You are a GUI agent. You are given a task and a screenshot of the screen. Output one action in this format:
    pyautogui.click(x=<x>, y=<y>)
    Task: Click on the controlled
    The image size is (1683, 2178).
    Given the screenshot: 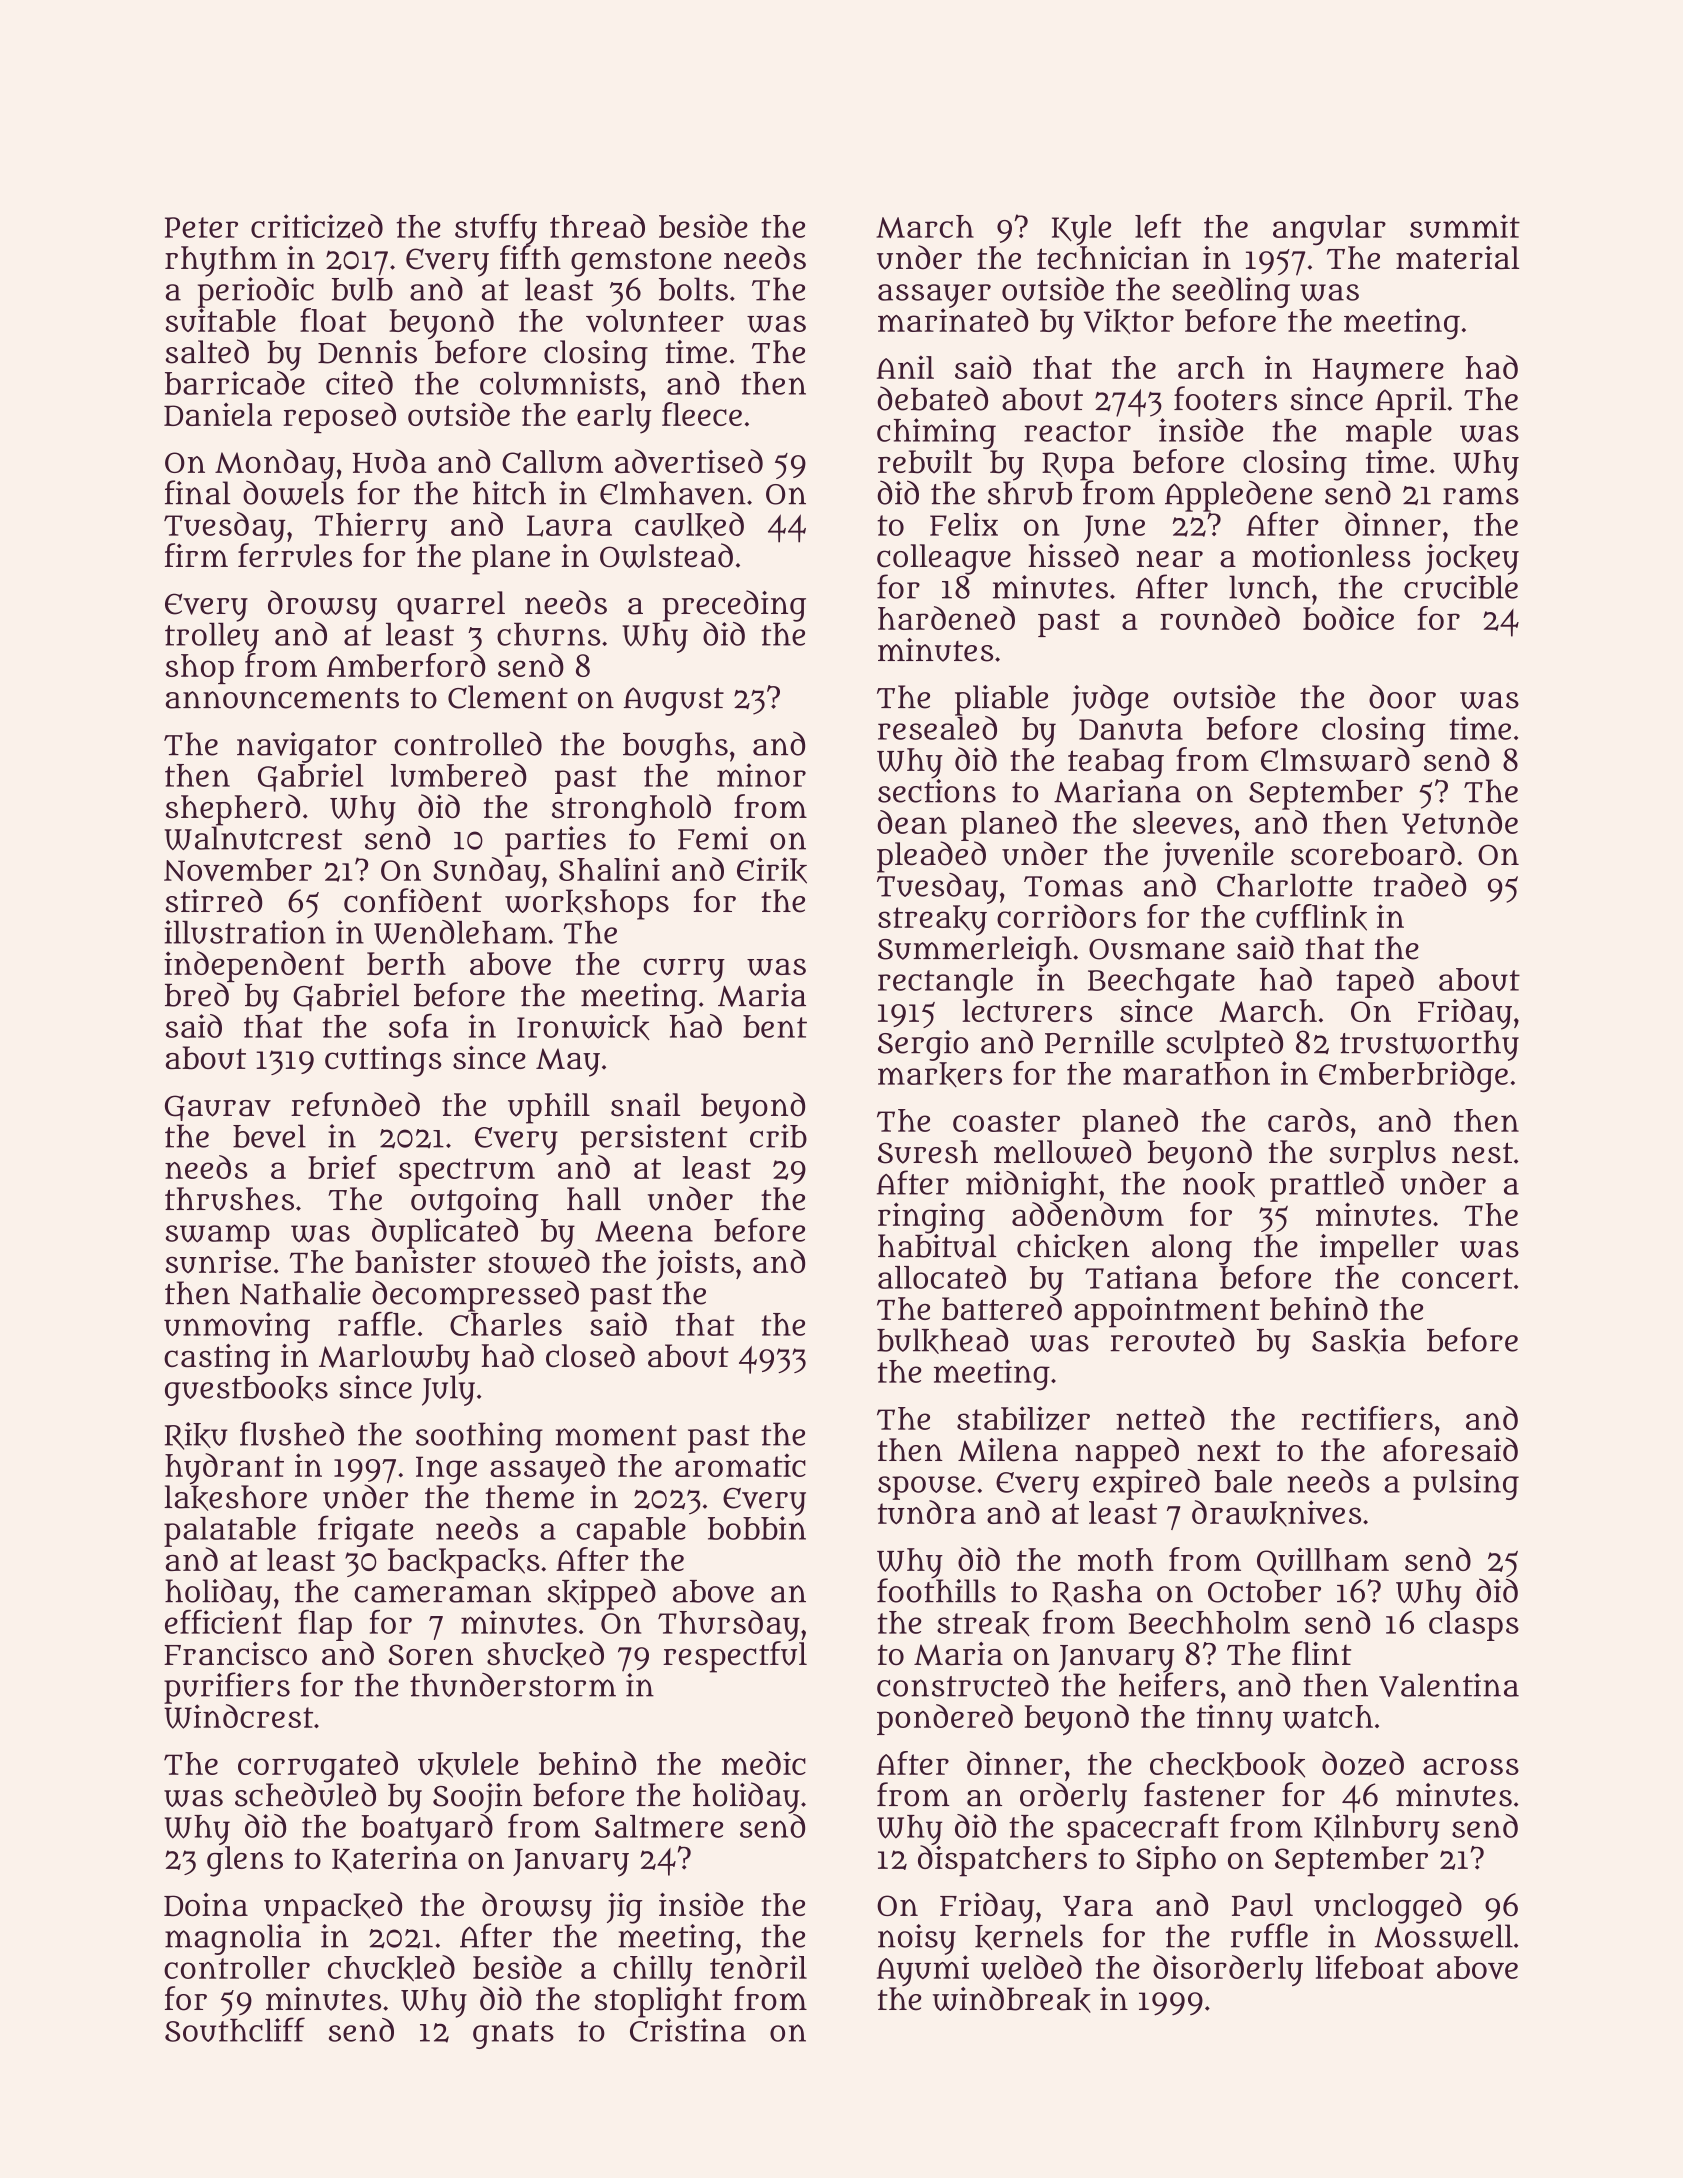 What is the action you would take?
    pyautogui.click(x=468, y=743)
